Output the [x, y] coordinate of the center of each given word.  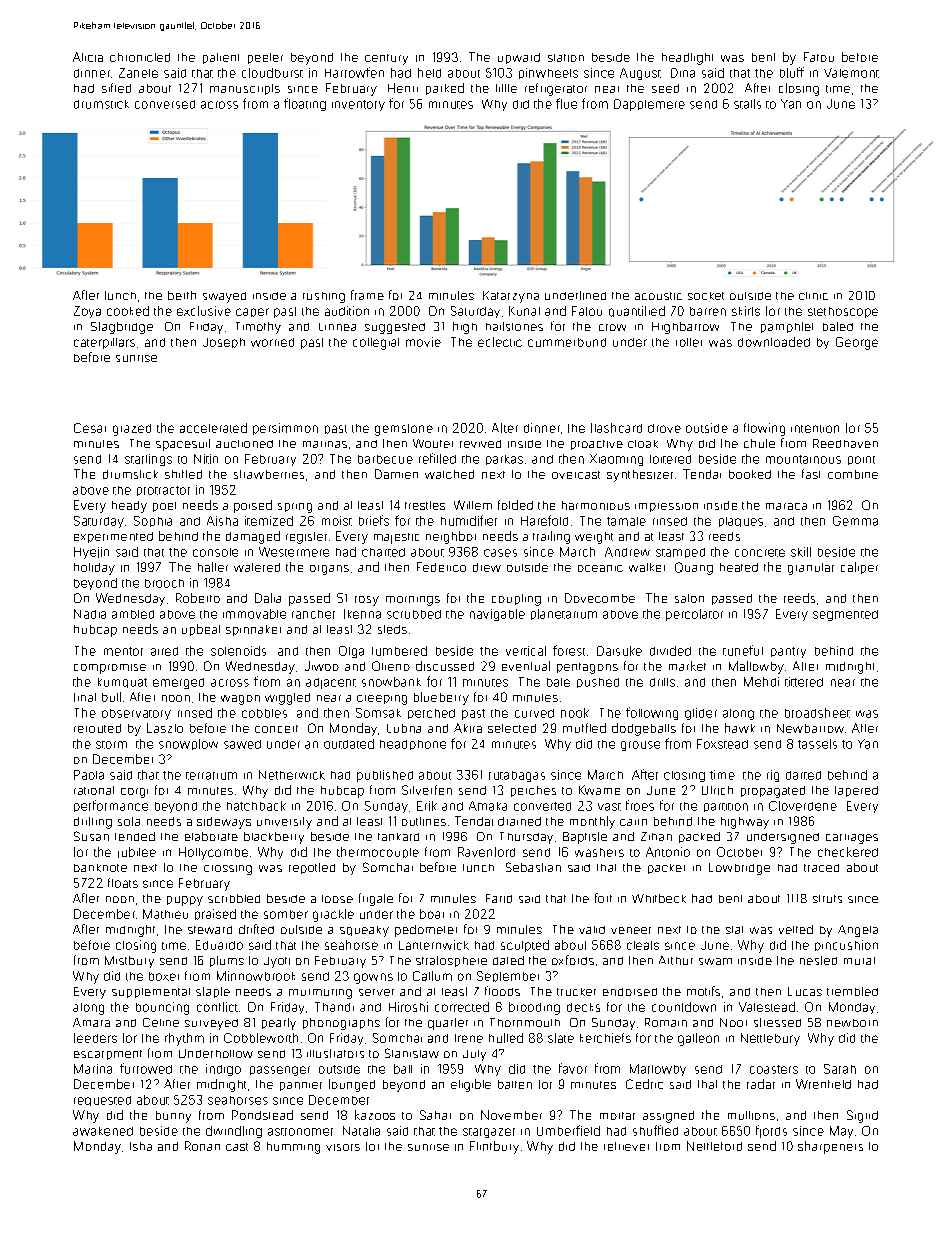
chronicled [140, 57]
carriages [852, 839]
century [386, 59]
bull [111, 697]
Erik [427, 806]
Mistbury [129, 962]
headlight [687, 59]
